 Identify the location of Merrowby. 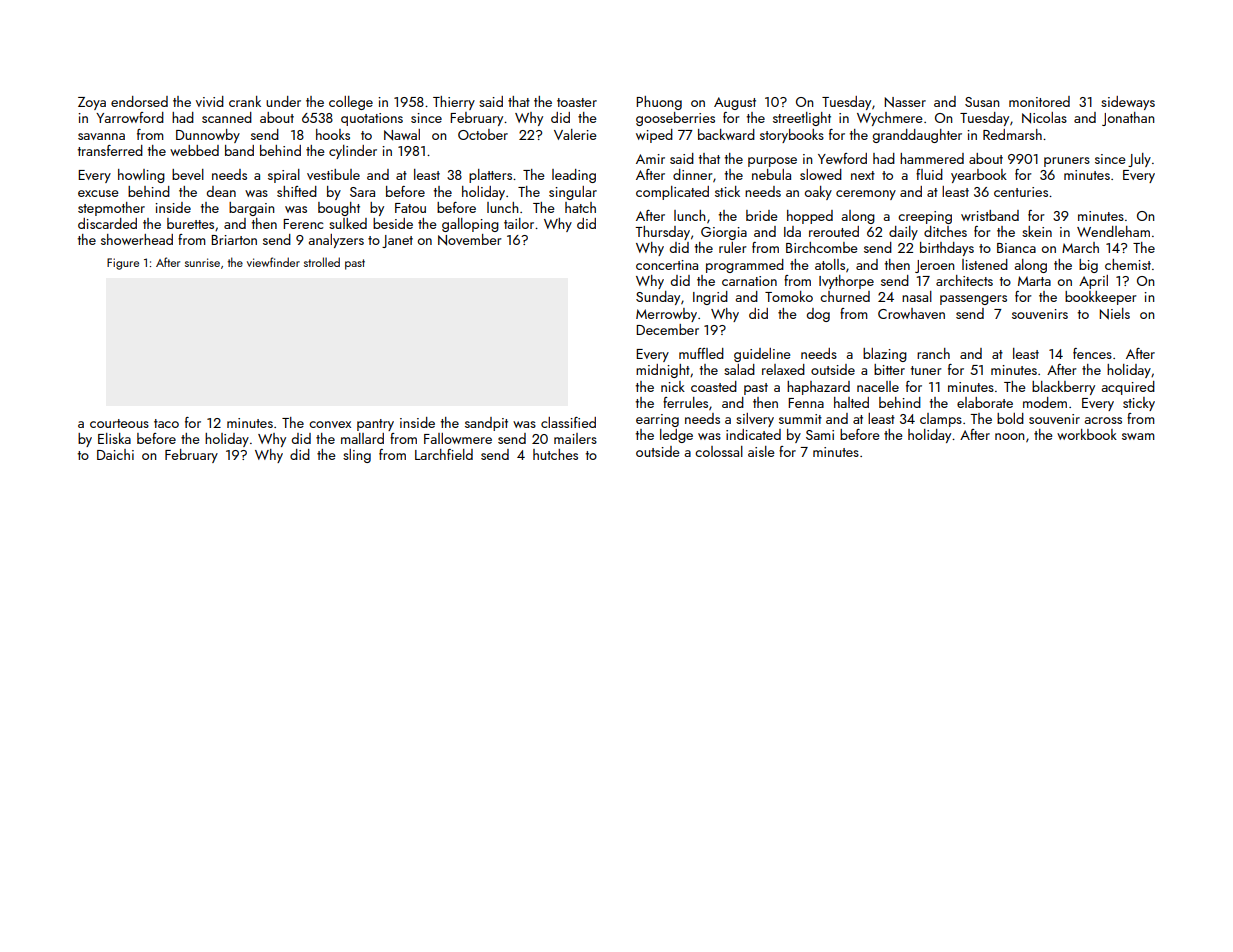
(666, 315).
